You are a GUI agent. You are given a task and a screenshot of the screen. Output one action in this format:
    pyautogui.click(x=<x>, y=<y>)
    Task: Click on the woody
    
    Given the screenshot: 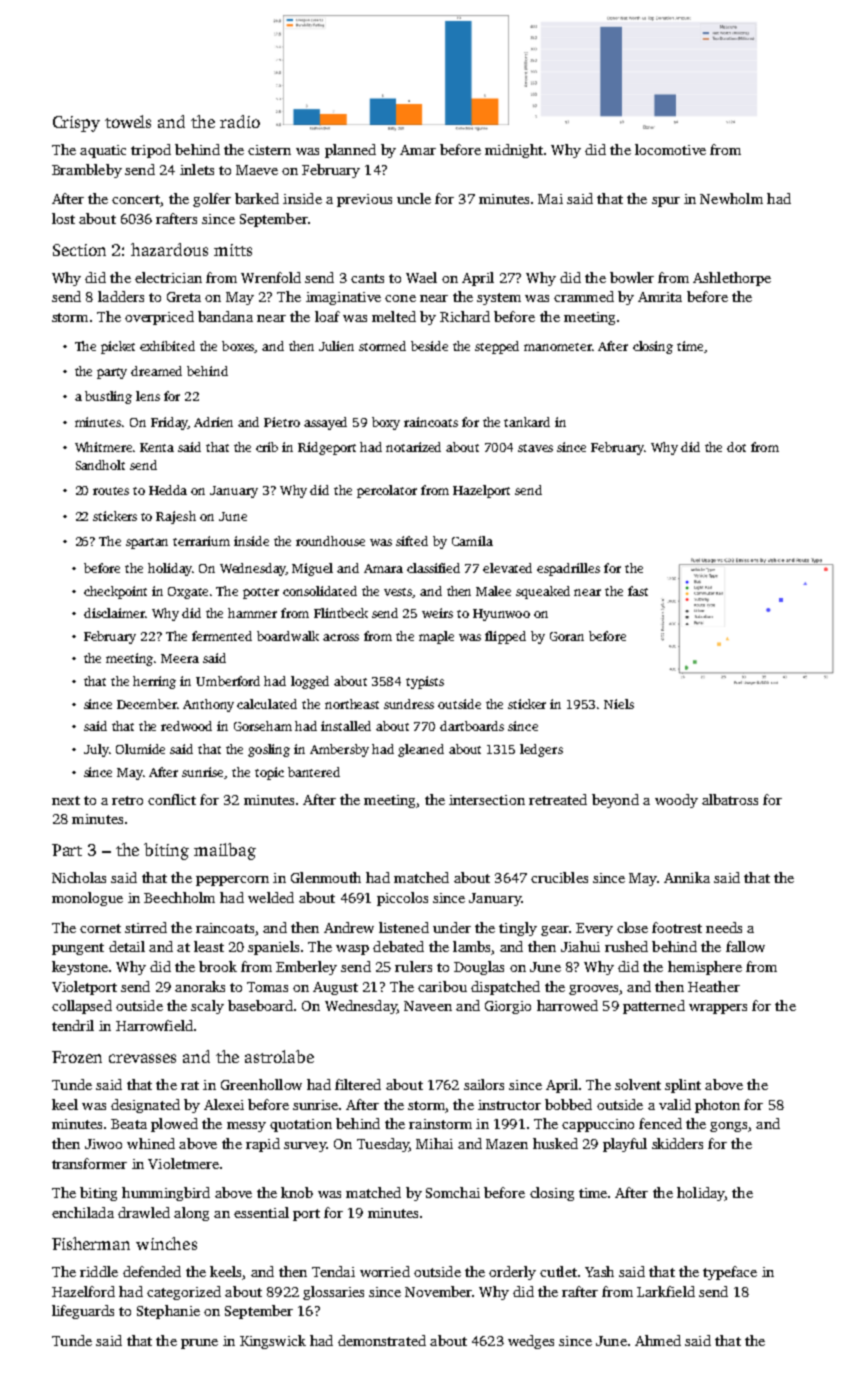 What is the action you would take?
    pyautogui.click(x=676, y=801)
